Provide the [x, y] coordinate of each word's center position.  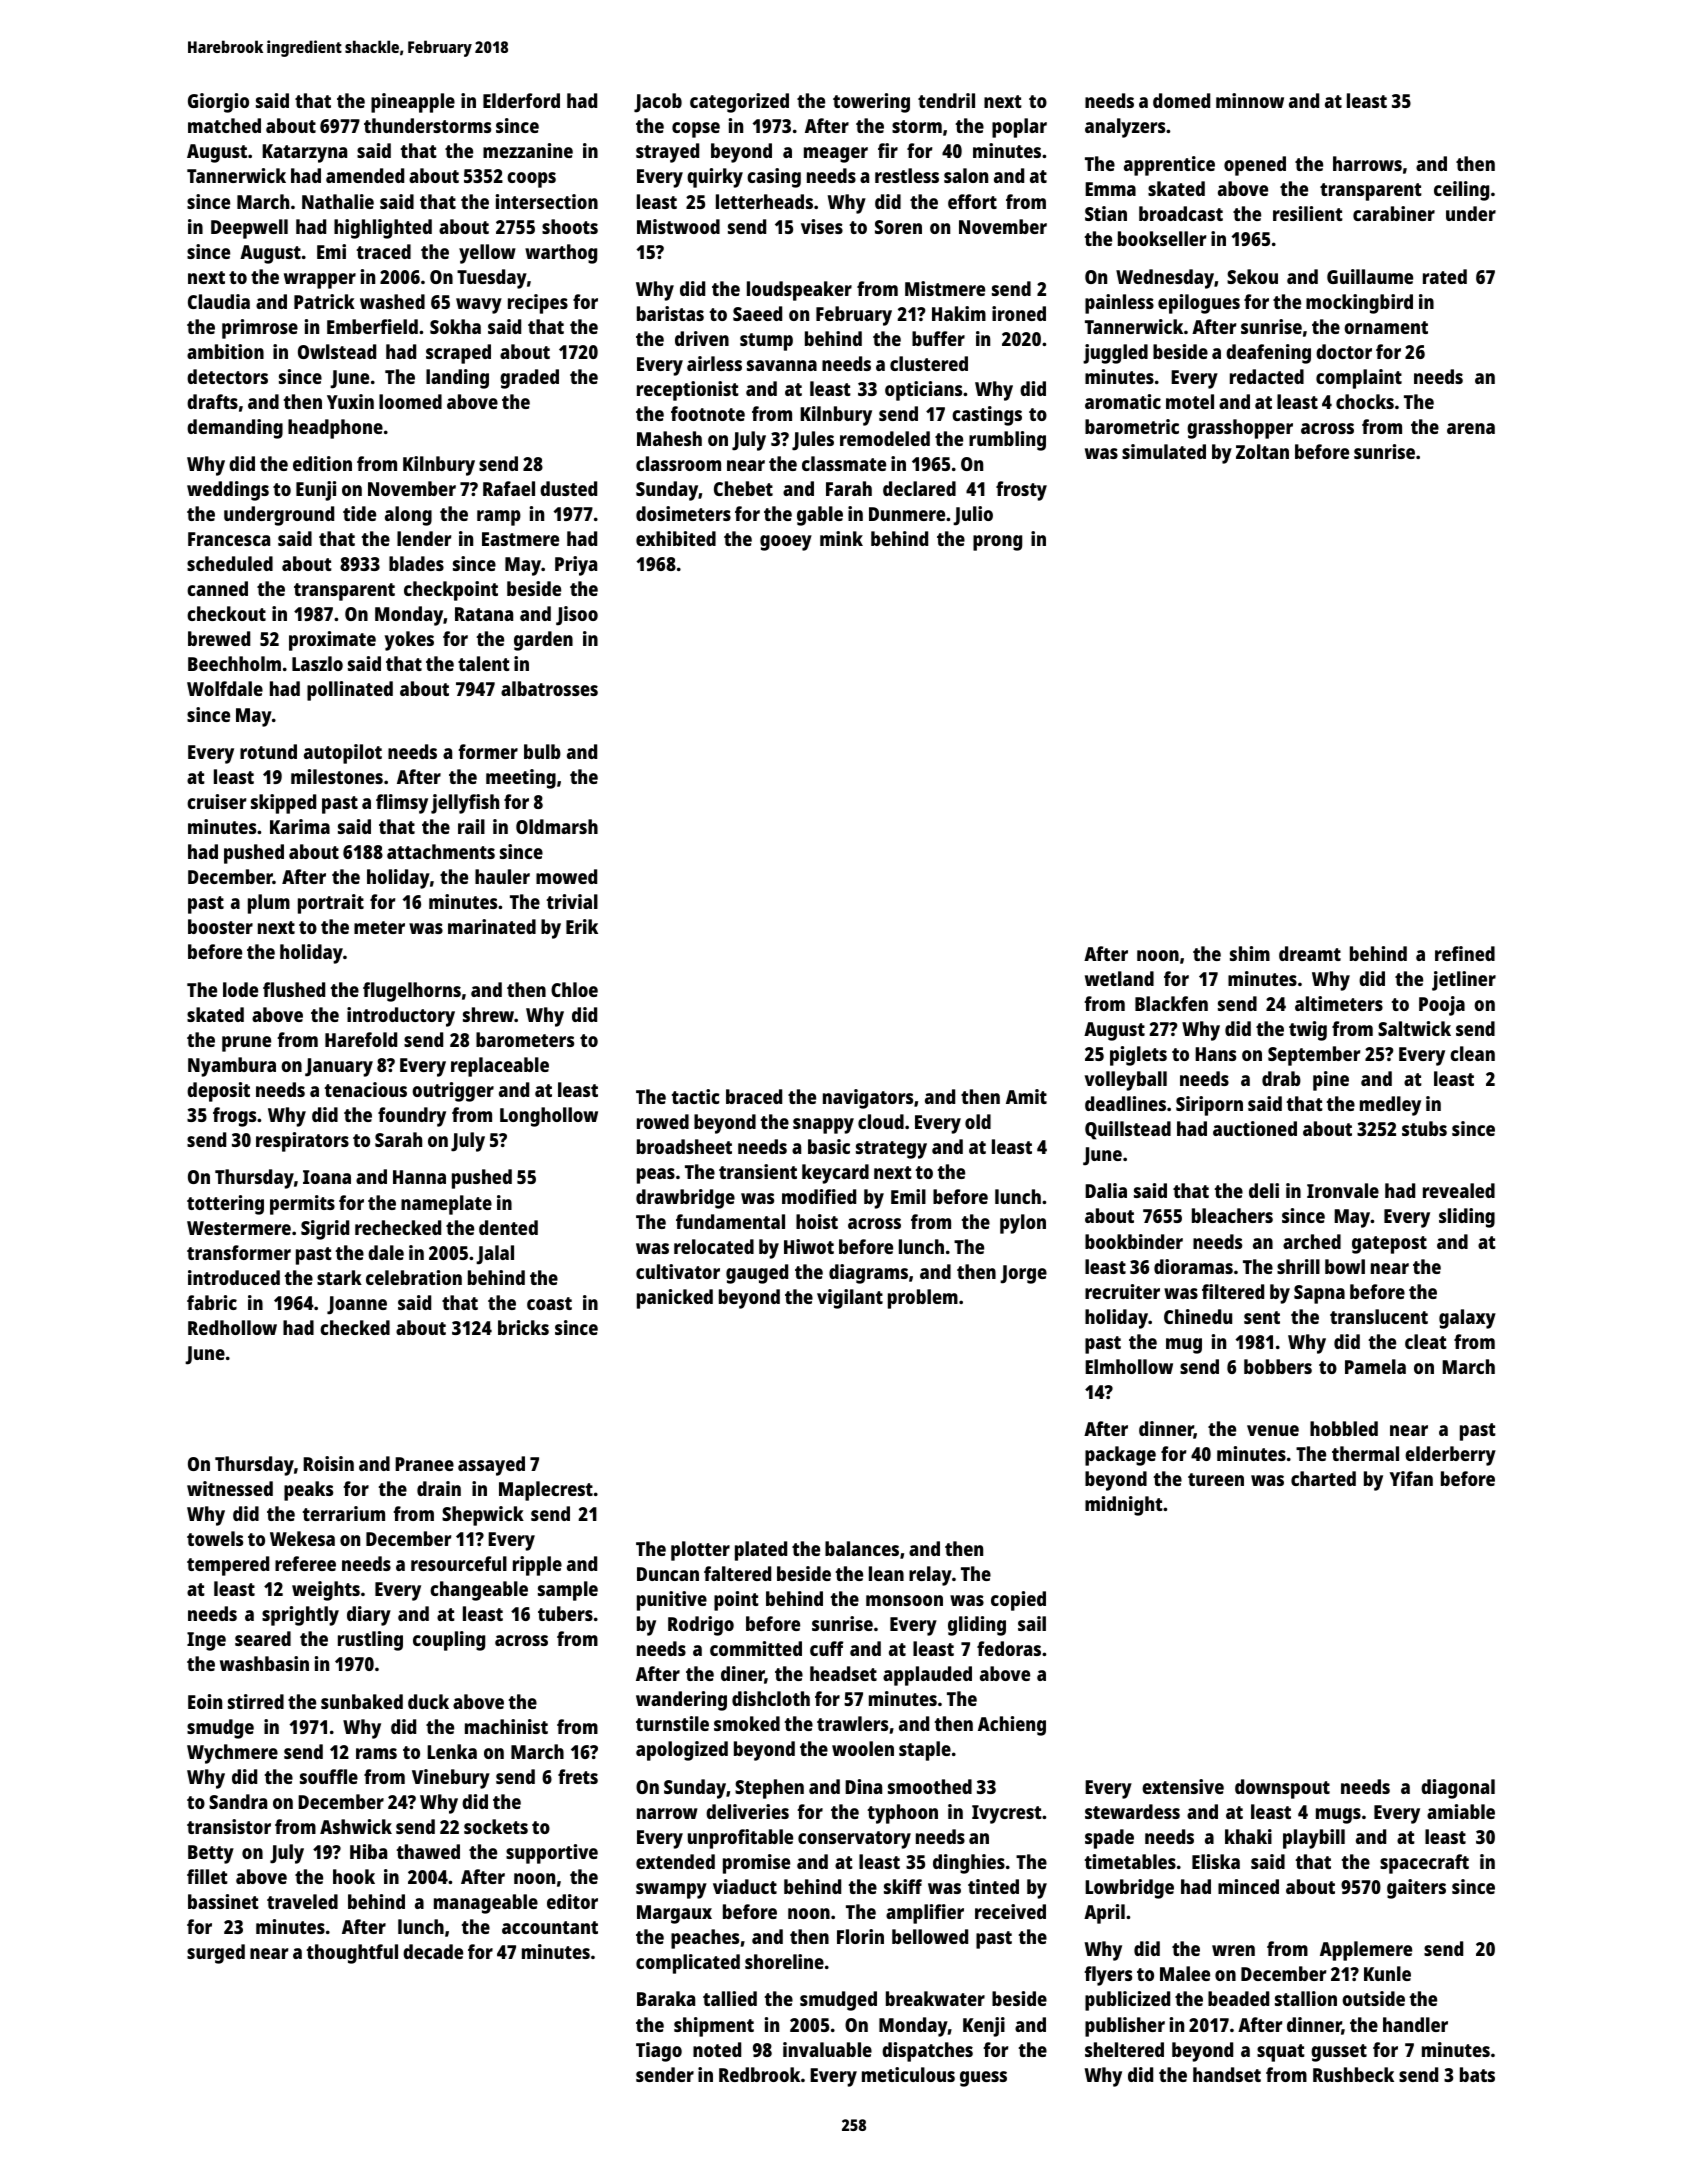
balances [862, 1548]
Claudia [219, 301]
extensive [1183, 1786]
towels [215, 1538]
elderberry [1450, 1456]
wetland [1119, 978]
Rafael [509, 488]
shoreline [784, 1961]
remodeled [885, 438]
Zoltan [1262, 451]
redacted [1267, 376]
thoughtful [352, 1954]
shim [1250, 953]
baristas [670, 313]
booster [220, 926]
